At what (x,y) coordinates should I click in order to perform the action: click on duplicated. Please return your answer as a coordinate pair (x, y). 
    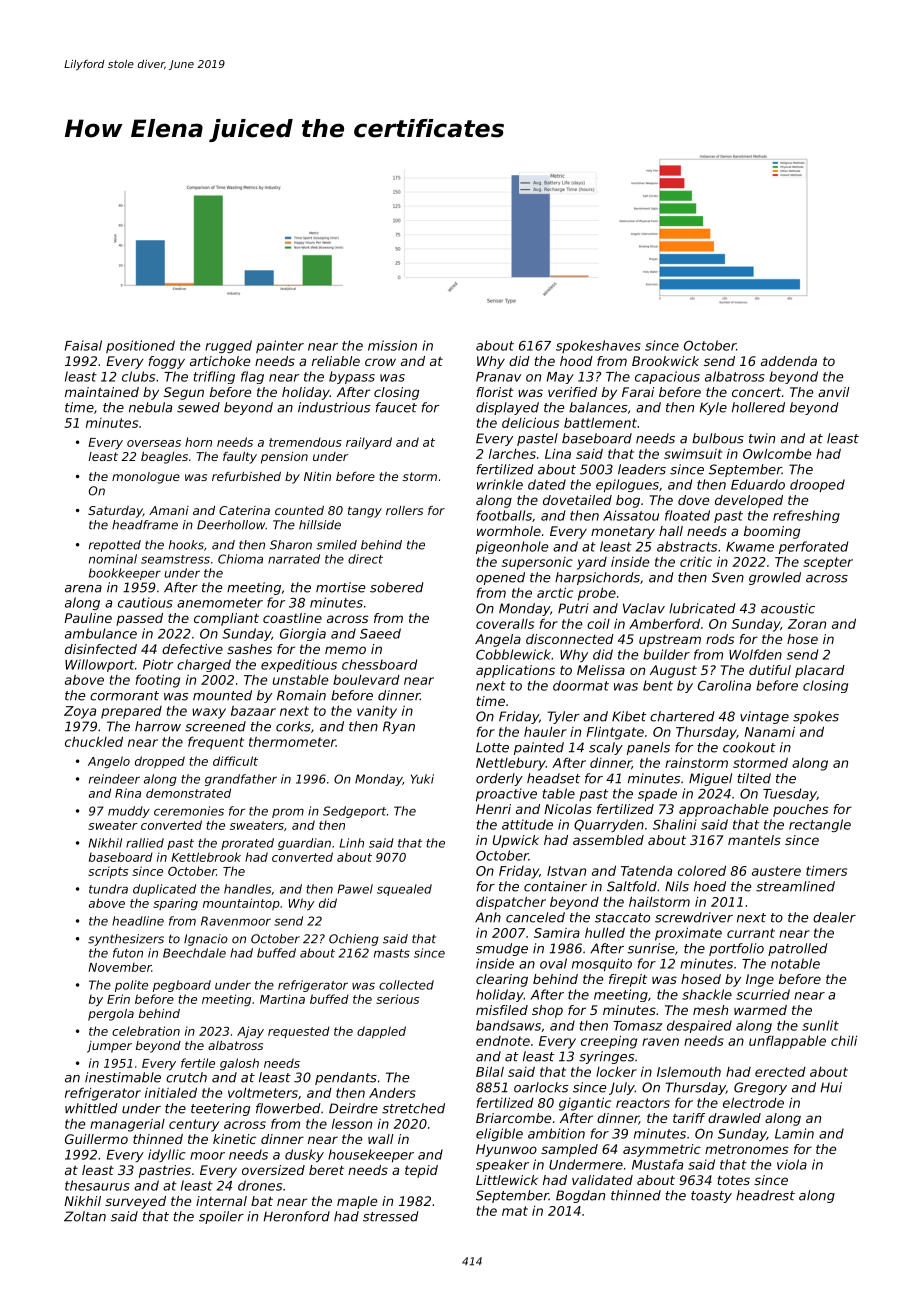
    Looking at the image, I should click on (164, 890).
